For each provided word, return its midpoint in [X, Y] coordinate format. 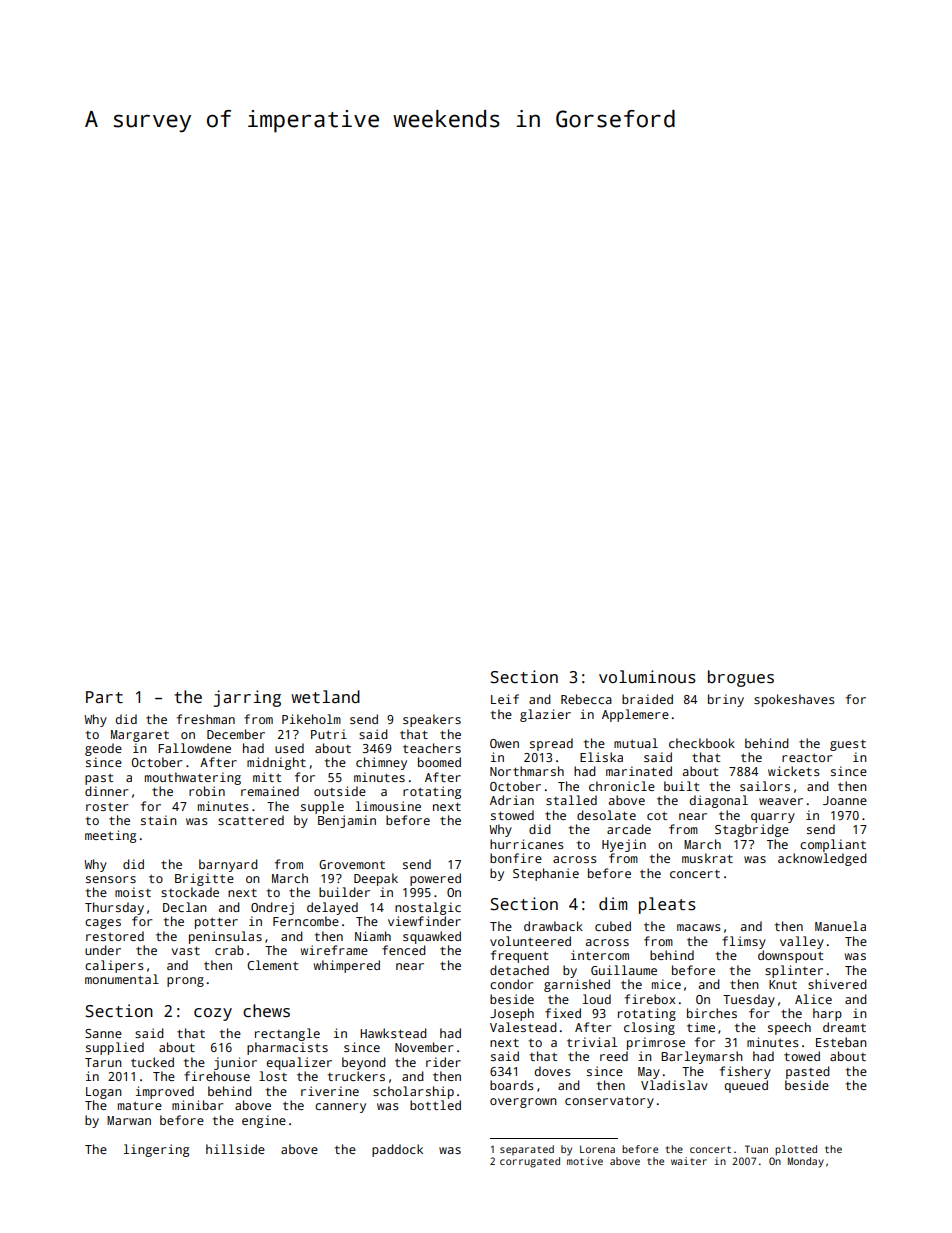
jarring [247, 698]
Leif [505, 699]
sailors [765, 786]
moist [133, 892]
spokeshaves [794, 700]
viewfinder [424, 921]
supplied [115, 1048]
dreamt [844, 1027]
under [103, 950]
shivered [837, 984]
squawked [432, 937]
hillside [235, 1149]
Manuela [840, 926]
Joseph [512, 1014]
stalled [571, 800]
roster [107, 807]
